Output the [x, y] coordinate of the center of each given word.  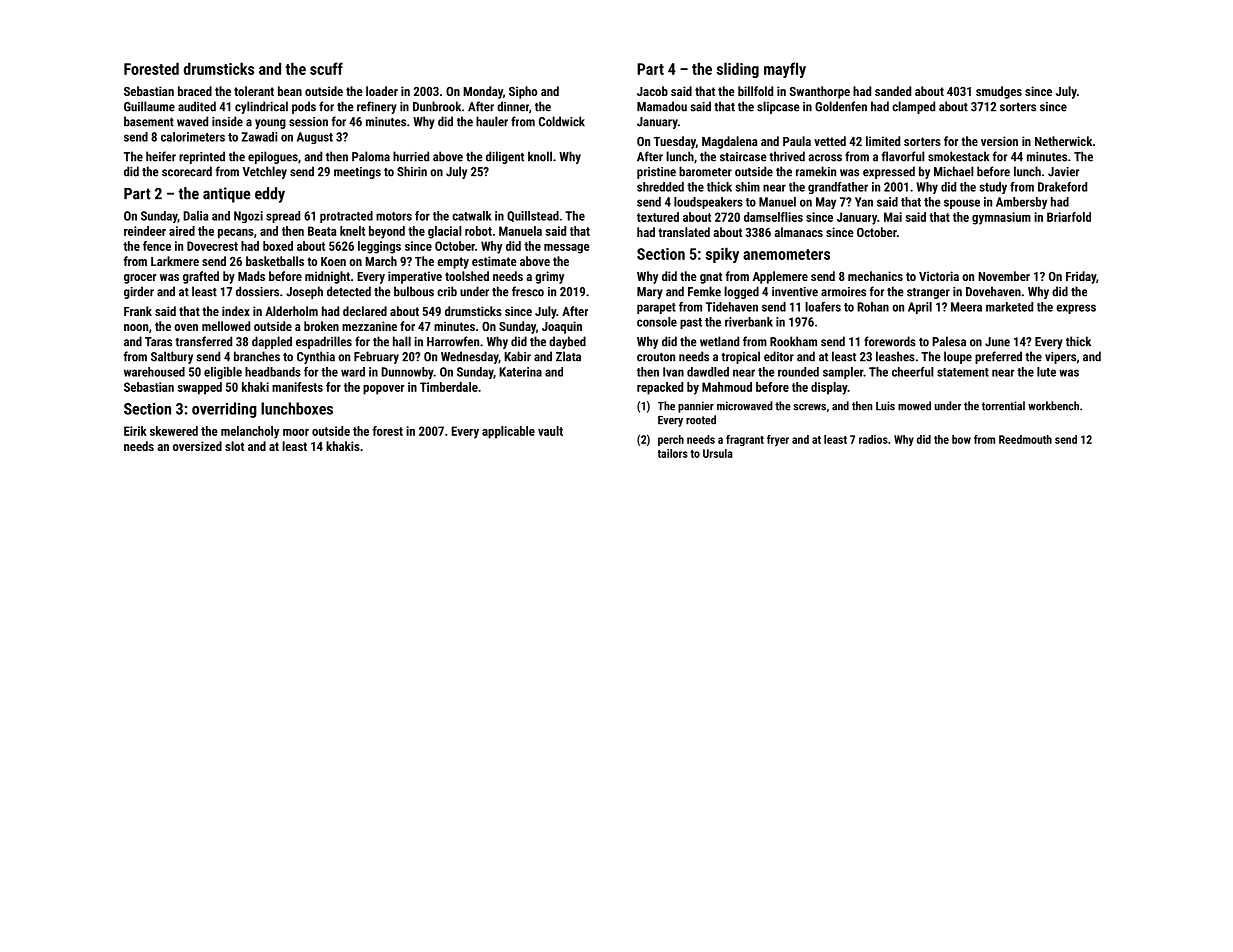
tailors [673, 453]
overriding [224, 410]
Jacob [652, 91]
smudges [999, 92]
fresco [528, 291]
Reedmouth [1025, 439]
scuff [326, 68]
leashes [895, 356]
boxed [278, 246]
